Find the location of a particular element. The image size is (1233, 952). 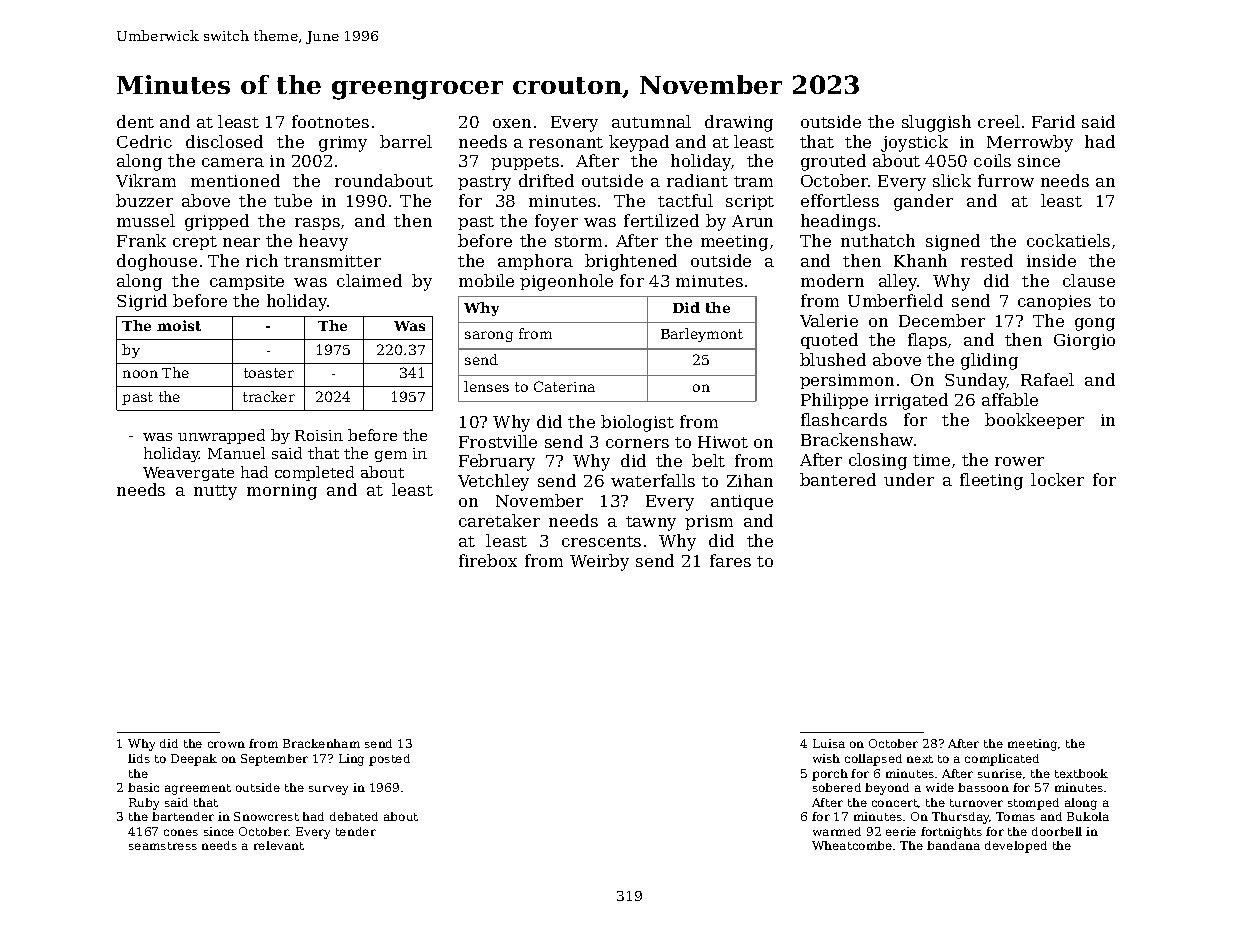

creel is located at coordinates (999, 121).
